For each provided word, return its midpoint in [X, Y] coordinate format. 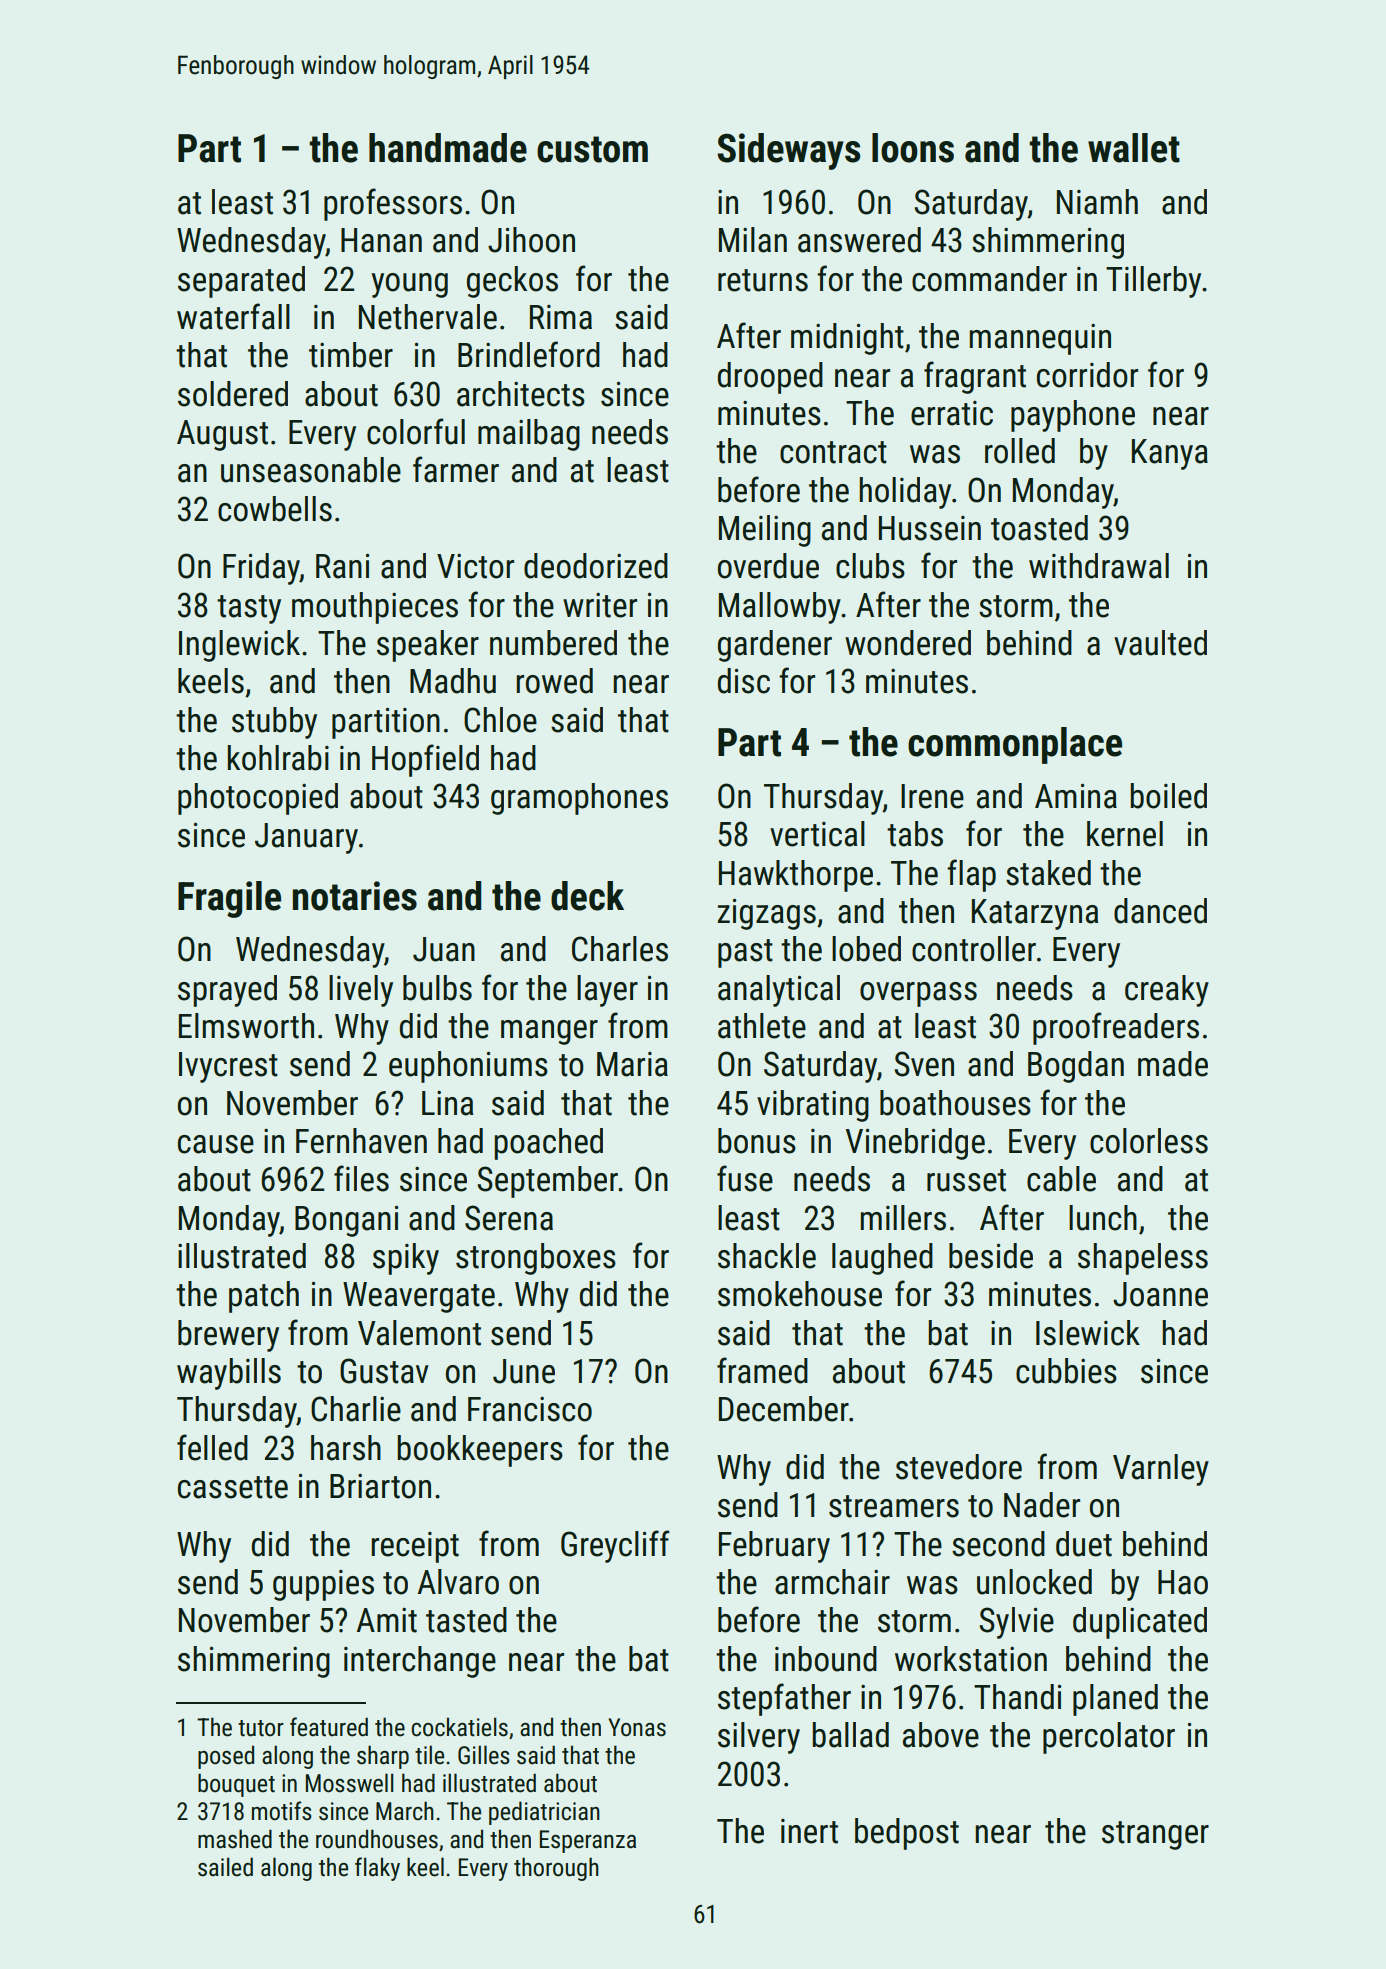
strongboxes [536, 1259]
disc [744, 681]
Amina [1076, 796]
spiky [406, 1259]
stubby [274, 723]
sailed [225, 1867]
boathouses [955, 1103]
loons [913, 148]
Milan [753, 240]
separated [241, 282]
